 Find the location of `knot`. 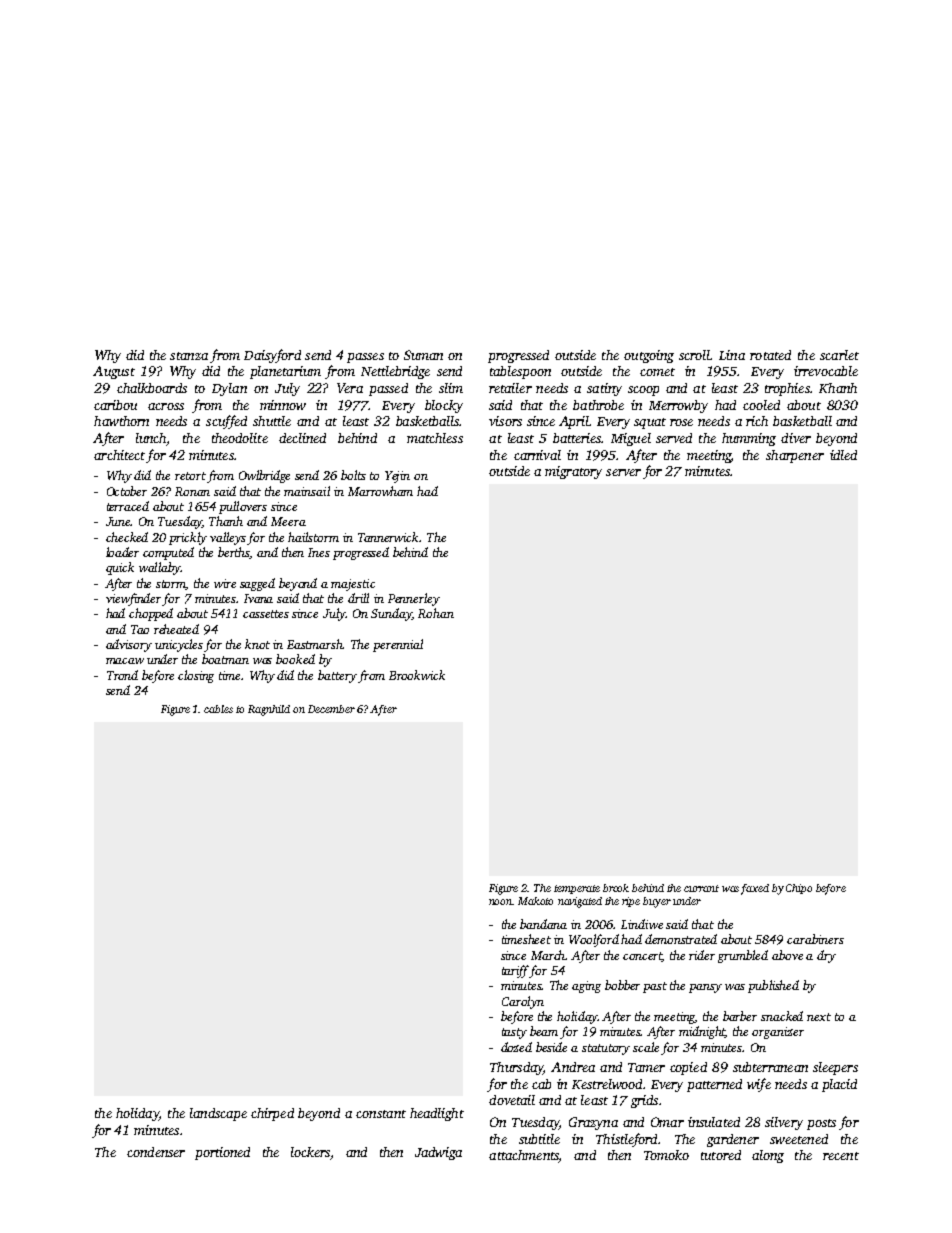

knot is located at coordinates (257, 644).
